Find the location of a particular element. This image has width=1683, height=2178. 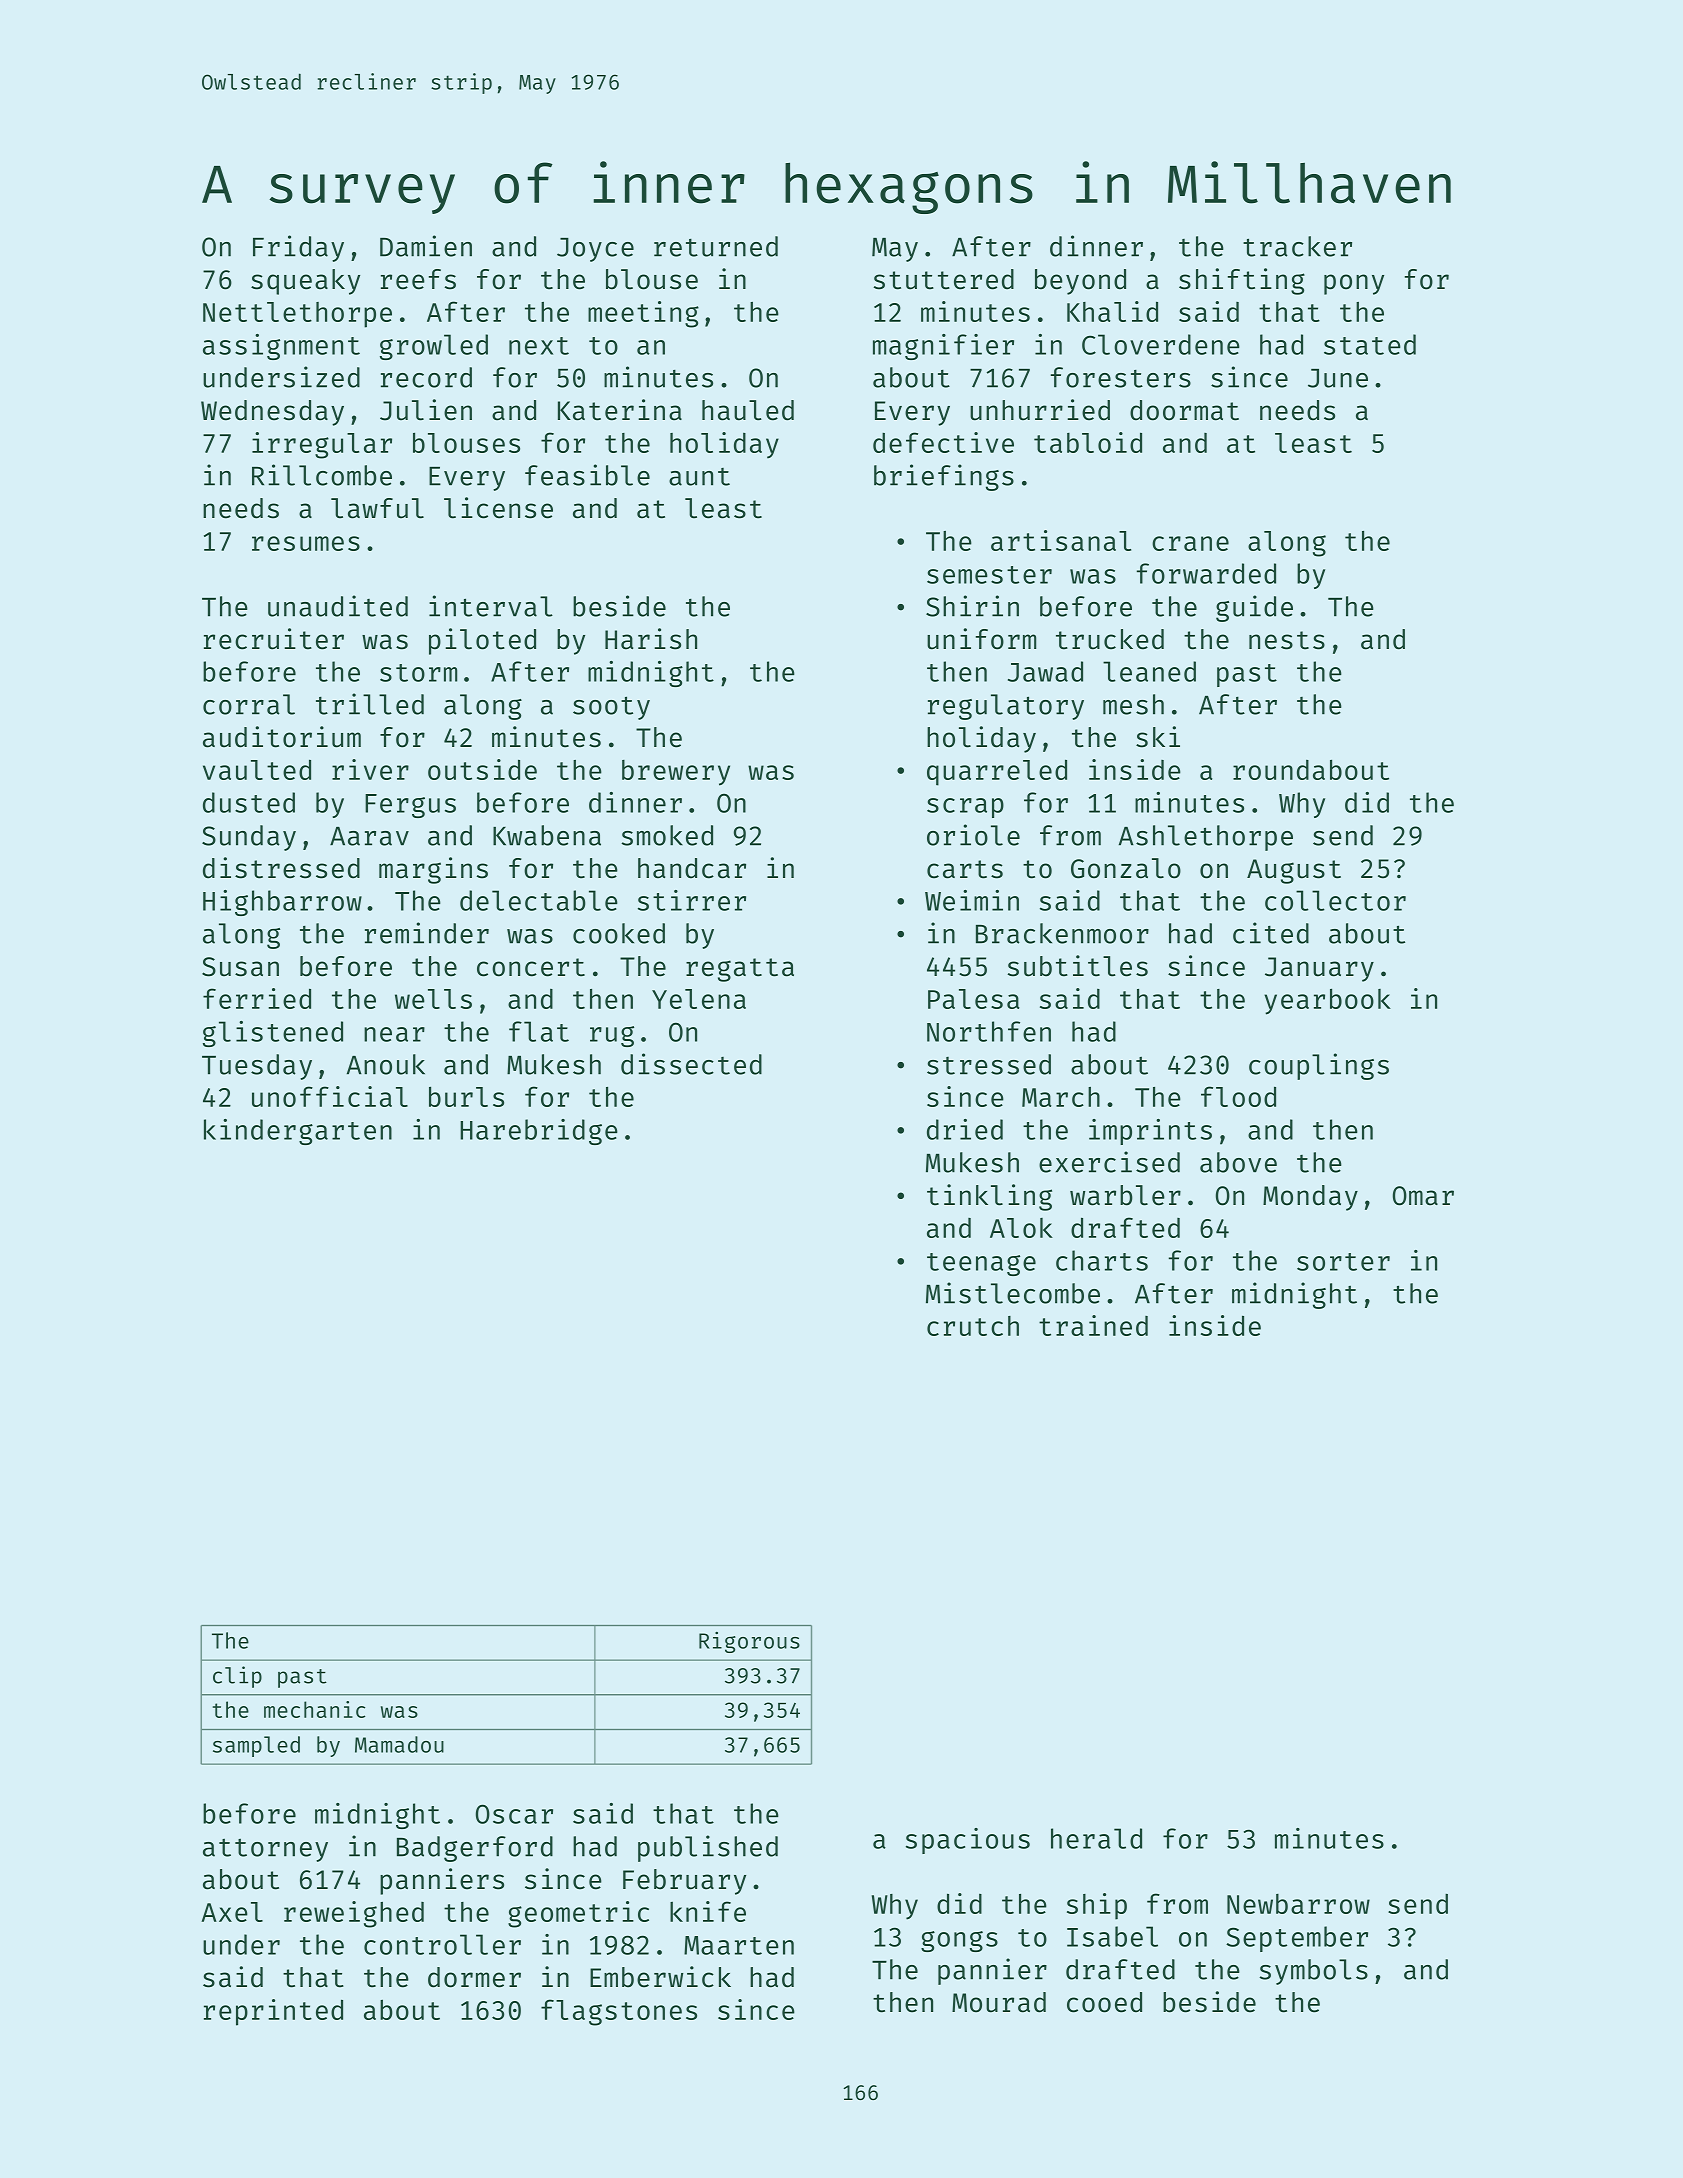

herald is located at coordinates (1096, 1838).
